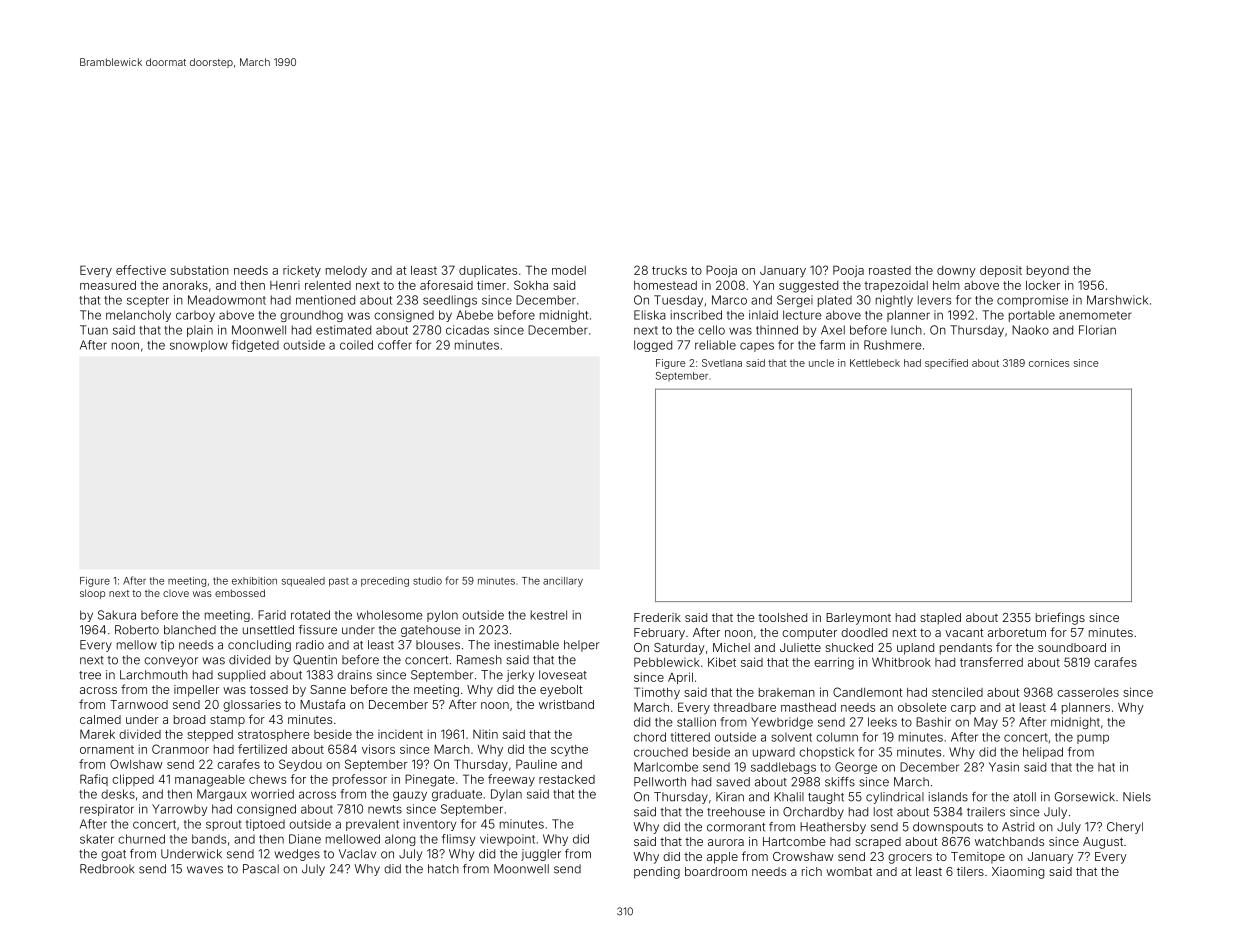 This screenshot has height=952, width=1233. I want to click on estimated, so click(343, 330).
